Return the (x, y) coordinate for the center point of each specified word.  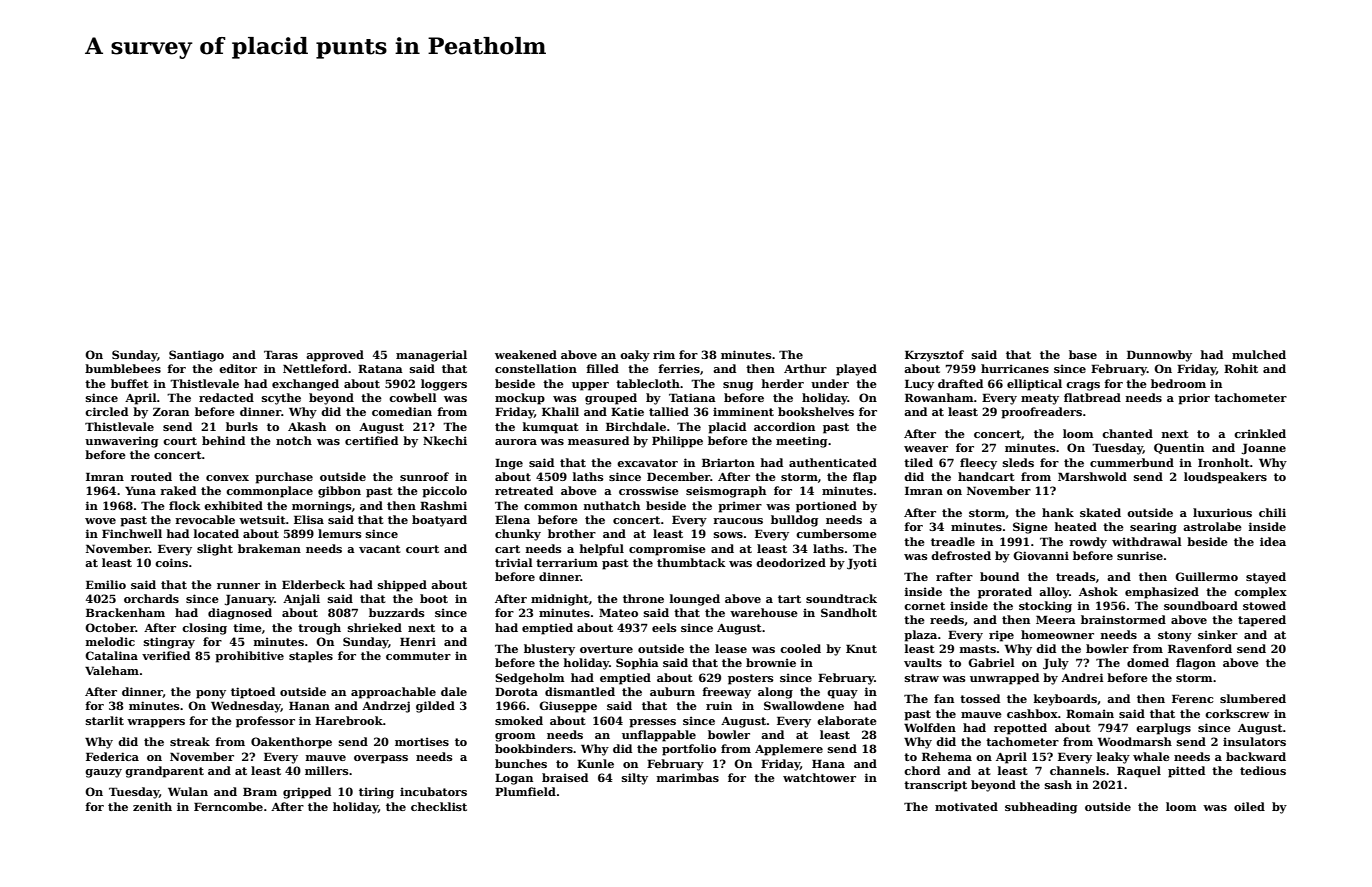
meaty (1040, 399)
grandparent (164, 772)
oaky (635, 356)
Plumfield (525, 791)
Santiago (196, 356)
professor (265, 722)
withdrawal (1147, 541)
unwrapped (1004, 679)
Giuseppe (568, 707)
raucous (738, 521)
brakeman (269, 548)
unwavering (121, 442)
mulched (1259, 354)
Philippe (677, 442)
